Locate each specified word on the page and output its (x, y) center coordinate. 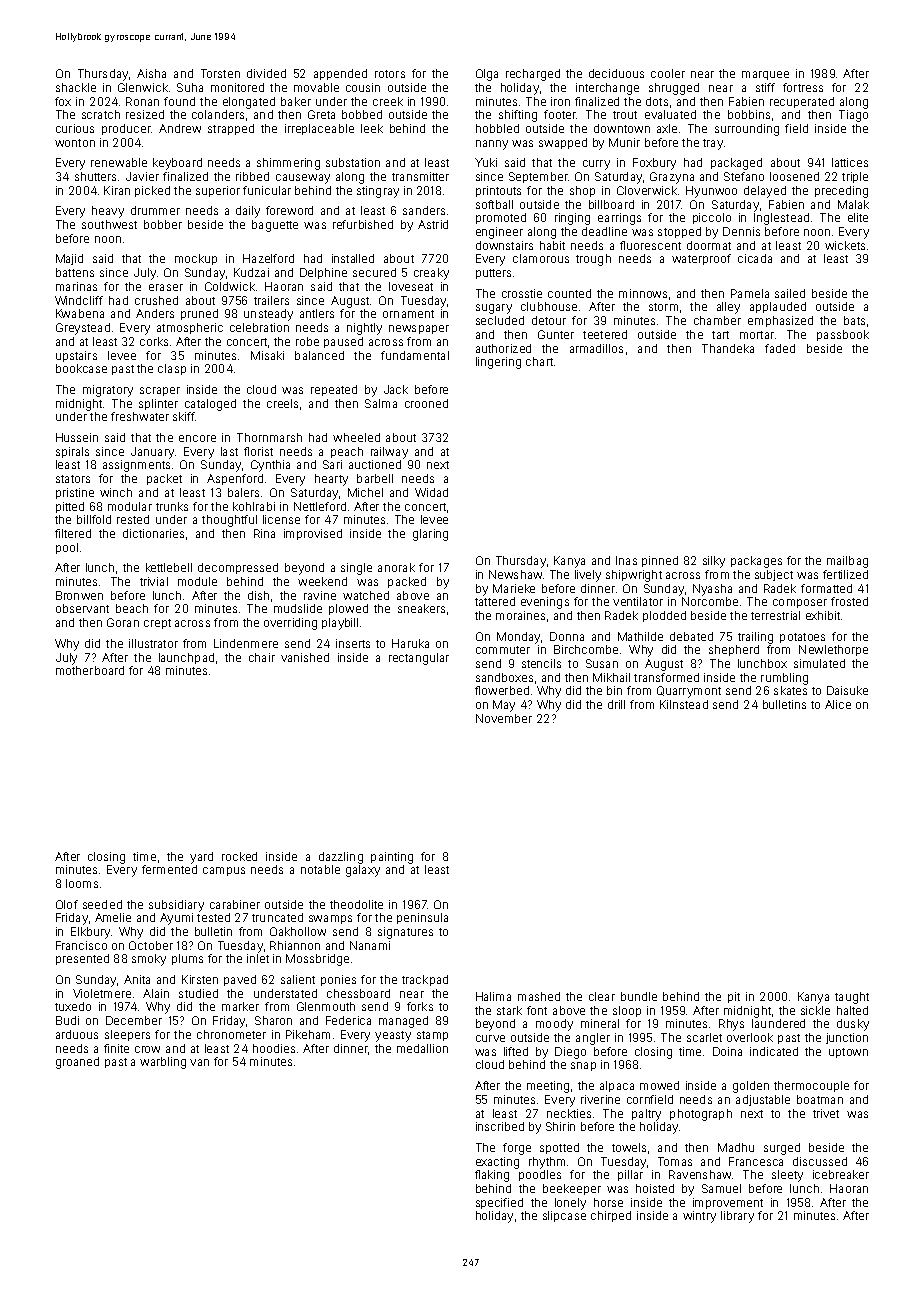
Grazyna (672, 178)
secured (374, 272)
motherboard (90, 670)
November (504, 718)
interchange (607, 89)
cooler (668, 73)
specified (499, 1203)
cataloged (210, 405)
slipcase (564, 1216)
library (737, 1217)
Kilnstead (684, 704)
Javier (142, 176)
